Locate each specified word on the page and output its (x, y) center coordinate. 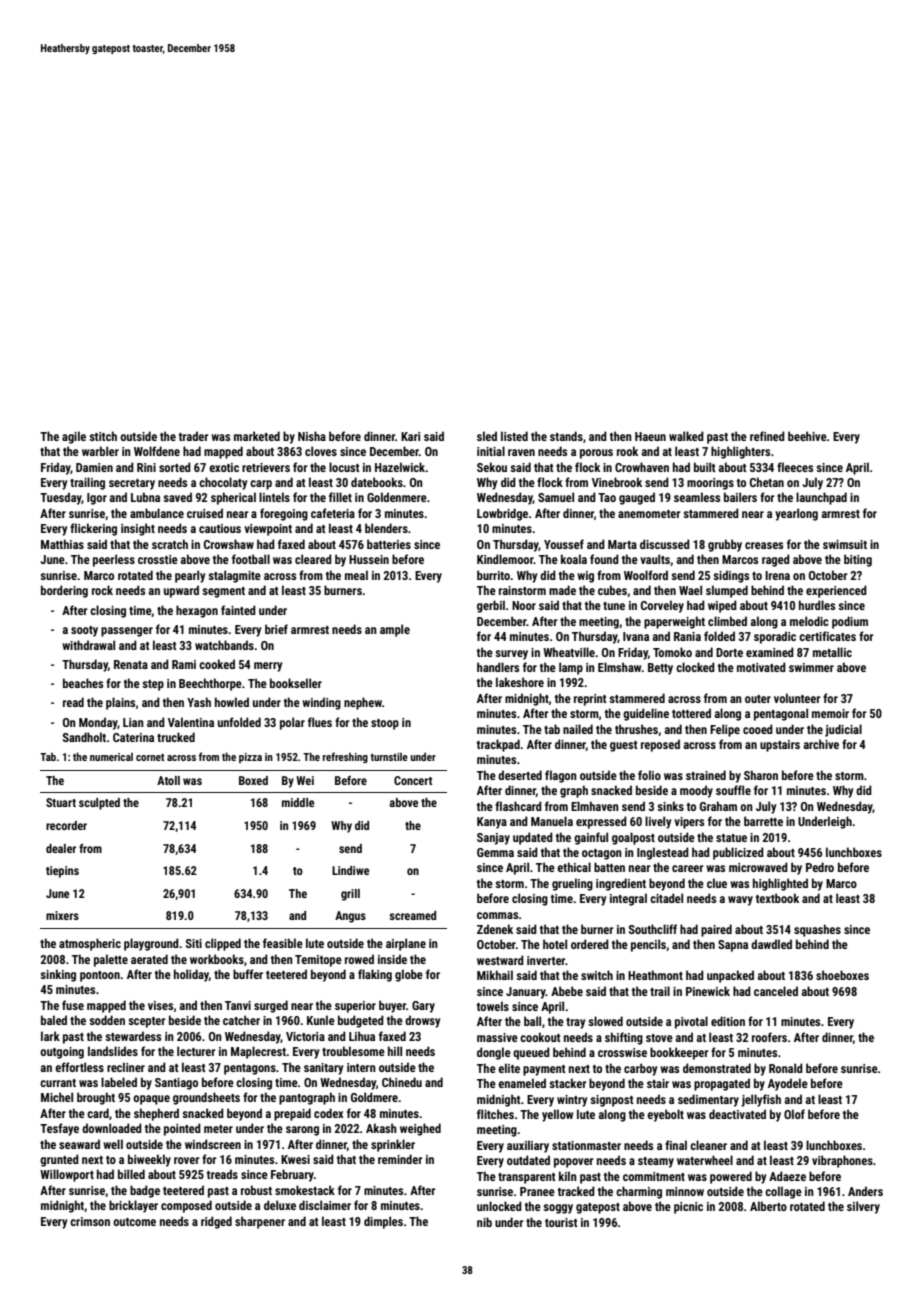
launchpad (821, 498)
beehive (807, 436)
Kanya (492, 823)
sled (487, 436)
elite (509, 1068)
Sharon (761, 775)
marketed (257, 436)
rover (187, 1160)
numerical (111, 756)
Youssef (564, 544)
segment (223, 592)
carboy (640, 1069)
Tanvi (238, 1005)
